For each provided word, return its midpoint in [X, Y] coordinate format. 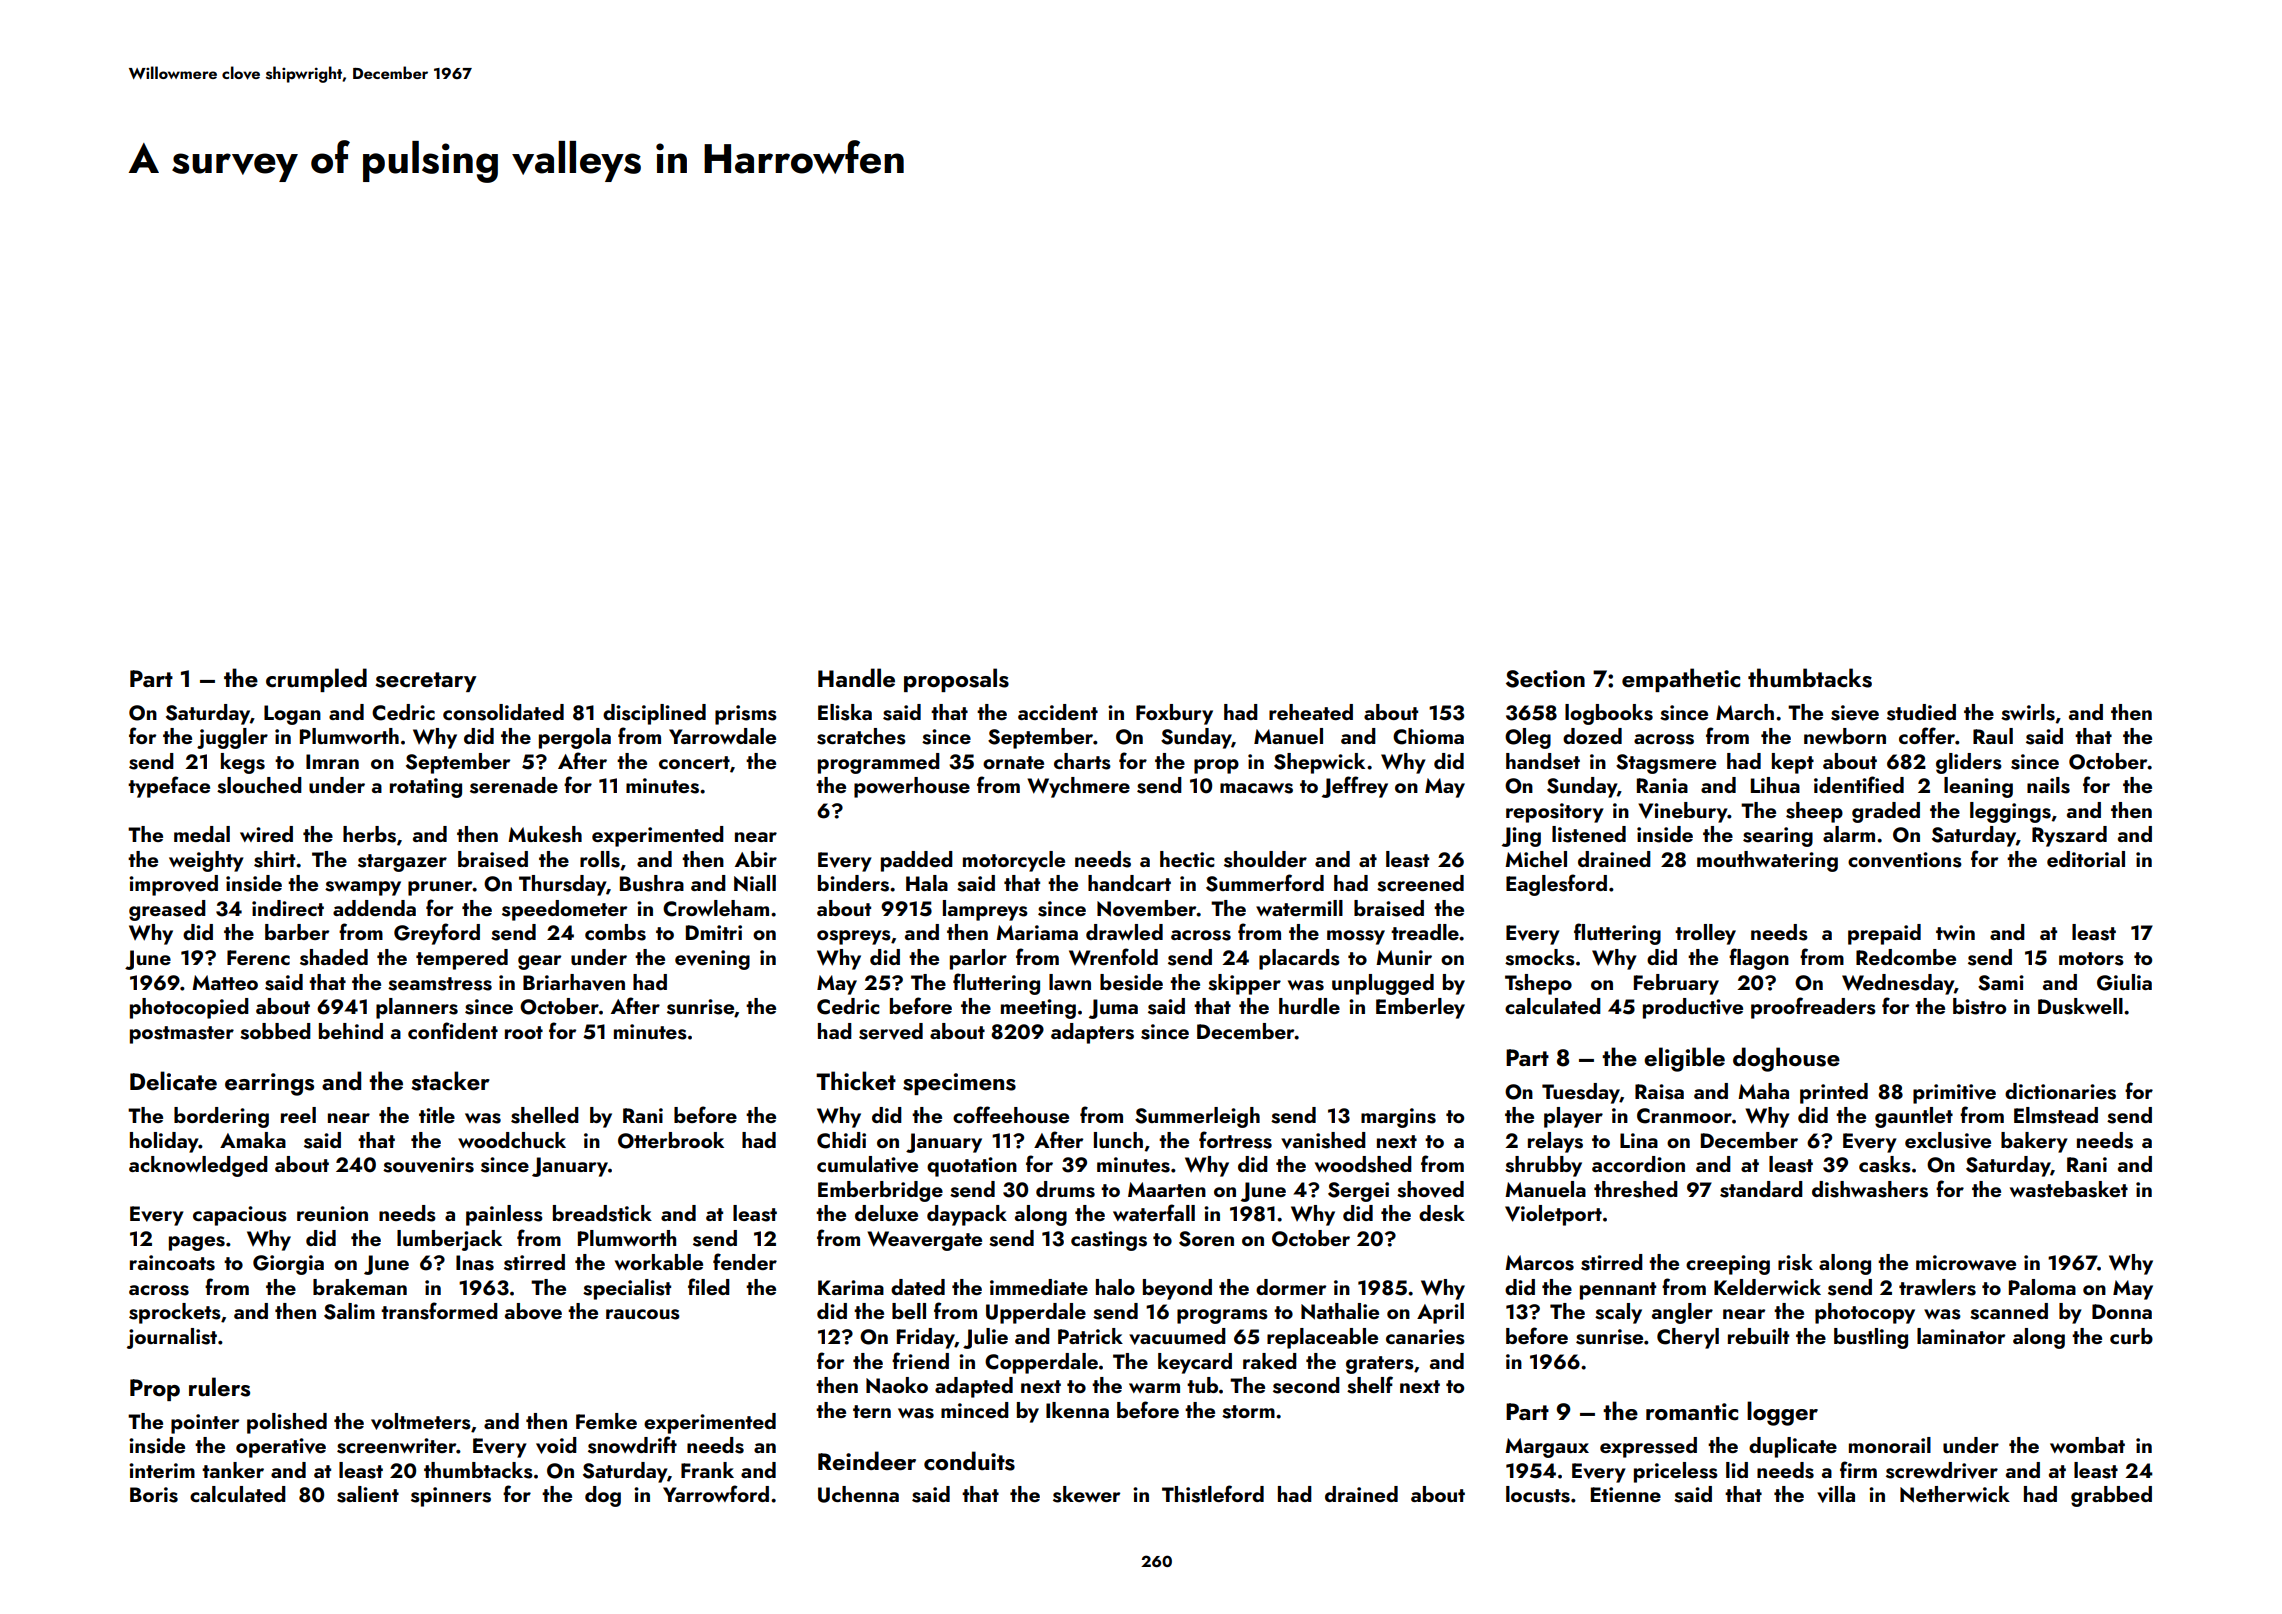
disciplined [654, 714]
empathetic [1681, 680]
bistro [1979, 1006]
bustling [1871, 1338]
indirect [288, 908]
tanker [233, 1470]
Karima [851, 1287]
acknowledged [198, 1166]
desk [1442, 1213]
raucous [643, 1314]
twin [1955, 932]
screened [1420, 883]
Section [1545, 679]
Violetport [1553, 1215]
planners [417, 1008]
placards [1299, 959]
